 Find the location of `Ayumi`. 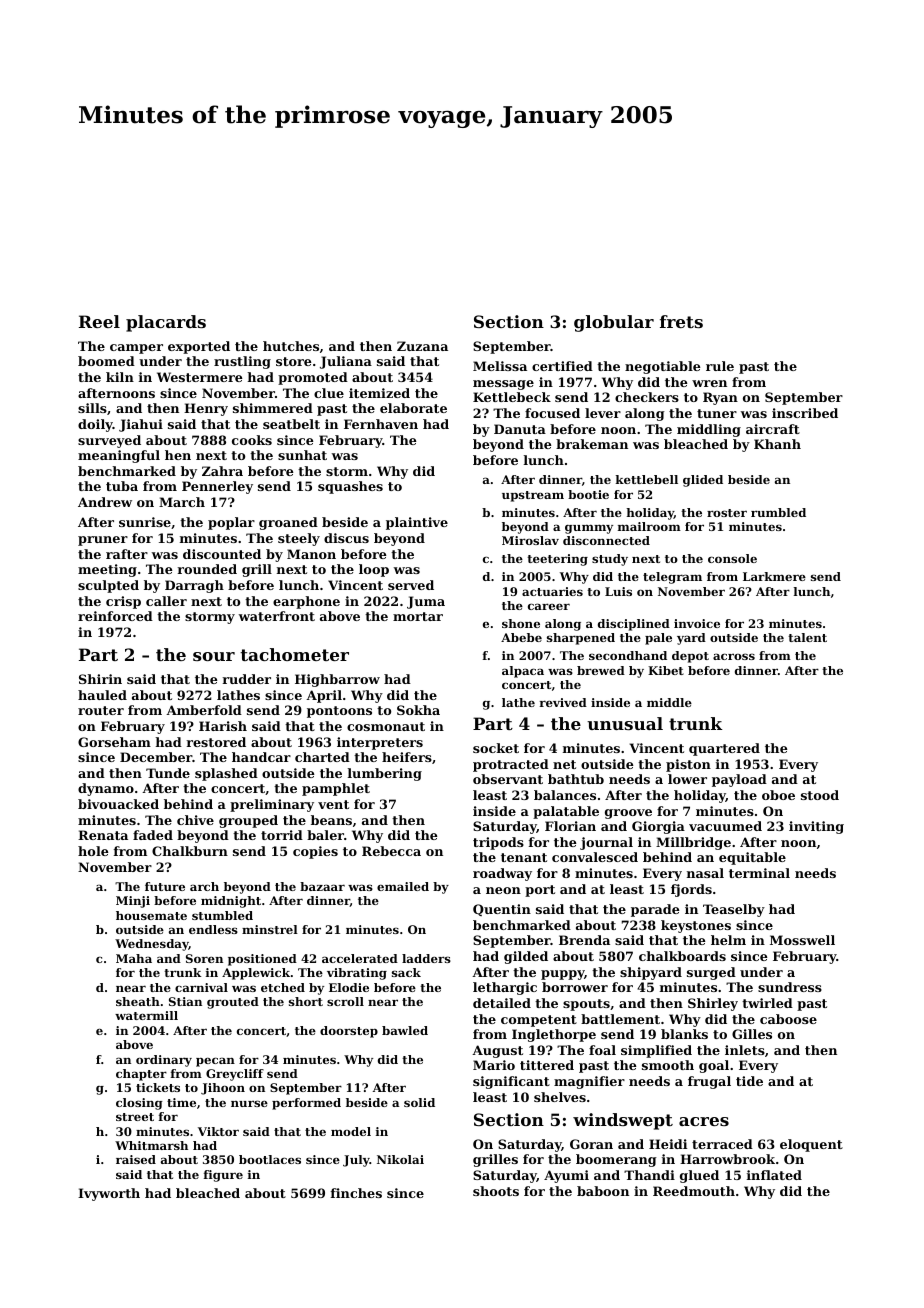

Ayumi is located at coordinates (566, 1176).
